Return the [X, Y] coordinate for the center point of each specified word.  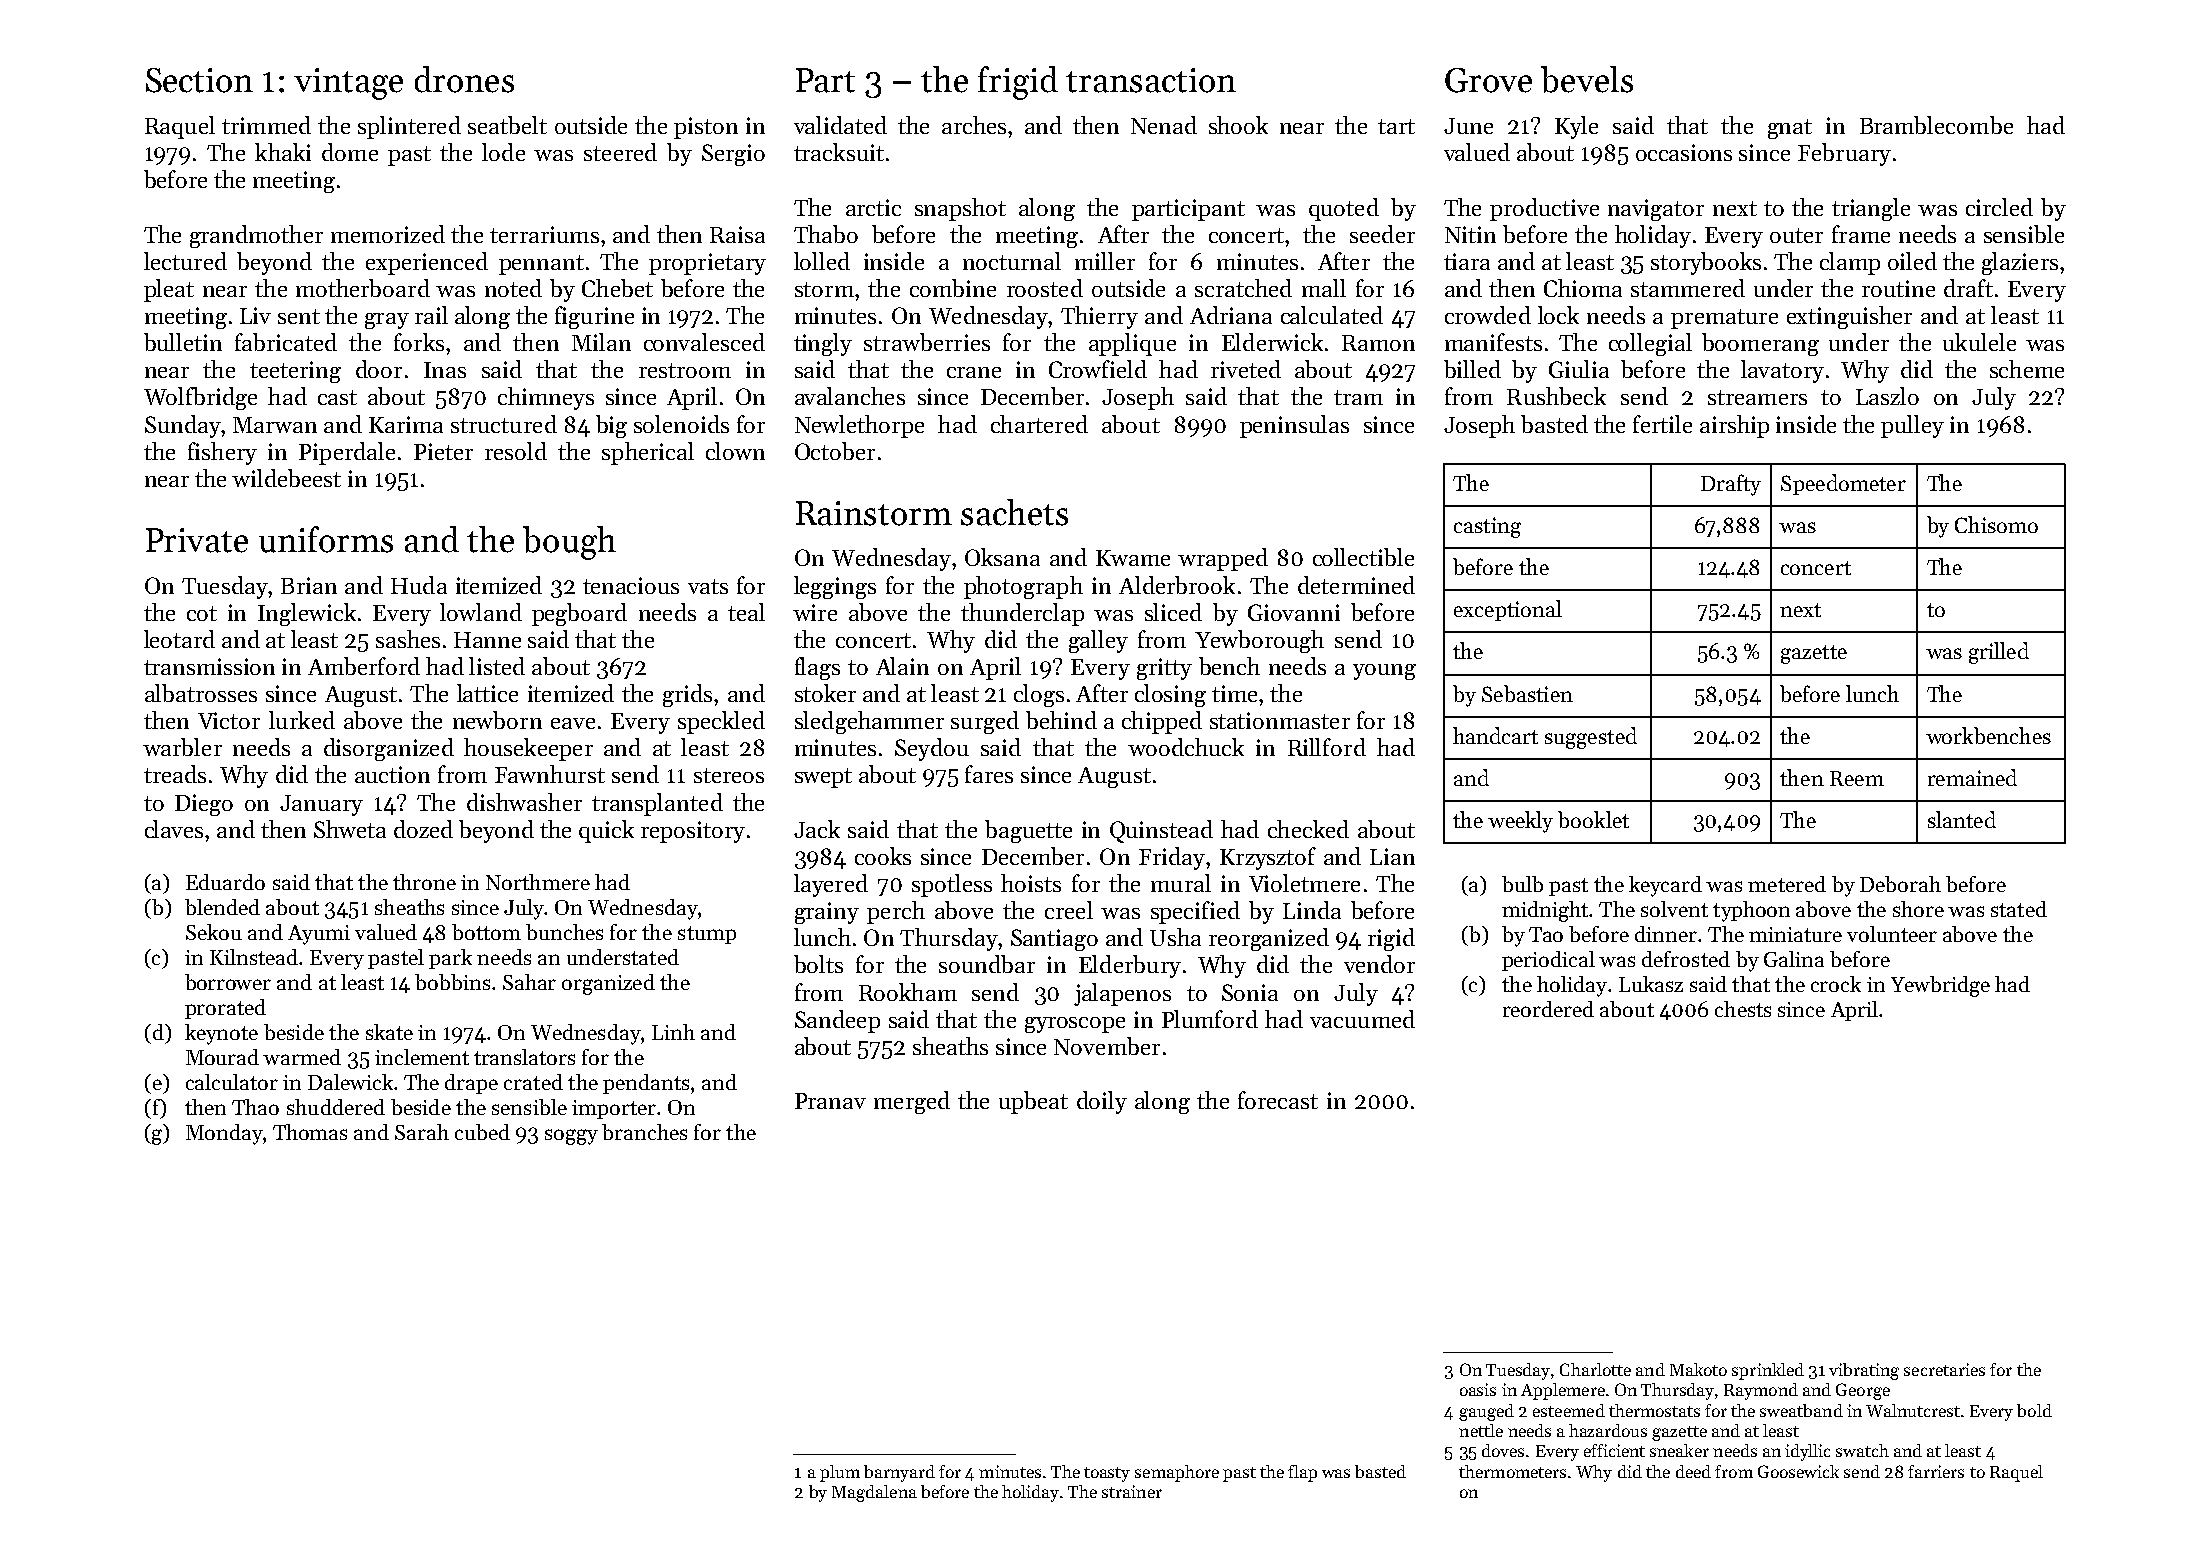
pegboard [579, 614]
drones [464, 79]
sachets [1014, 512]
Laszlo [1887, 396]
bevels [1587, 79]
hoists [1031, 883]
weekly [1520, 822]
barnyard [899, 1473]
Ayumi [319, 935]
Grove [1488, 80]
